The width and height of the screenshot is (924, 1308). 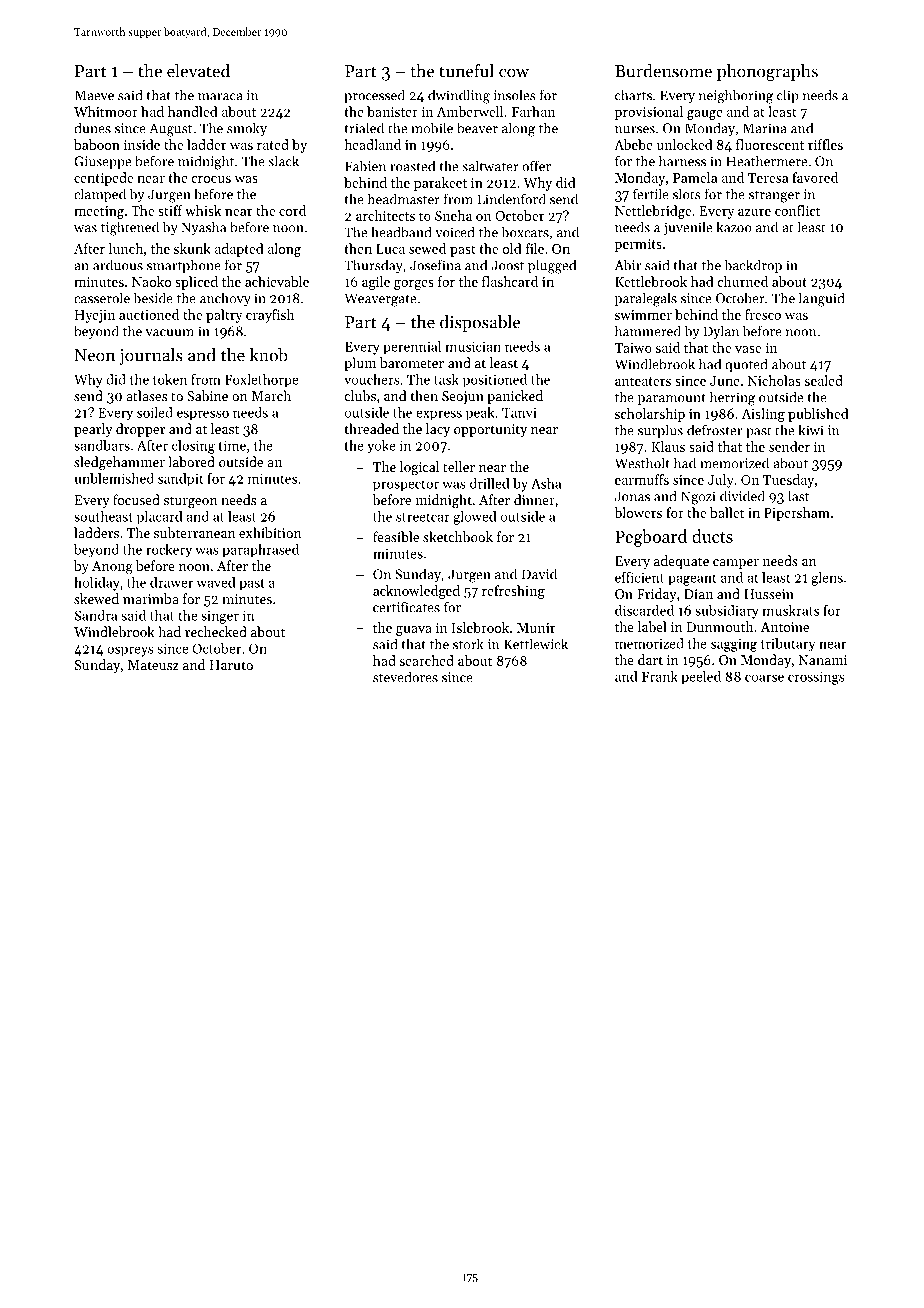 What do you see at coordinates (114, 478) in the screenshot?
I see `unblemished` at bounding box center [114, 478].
